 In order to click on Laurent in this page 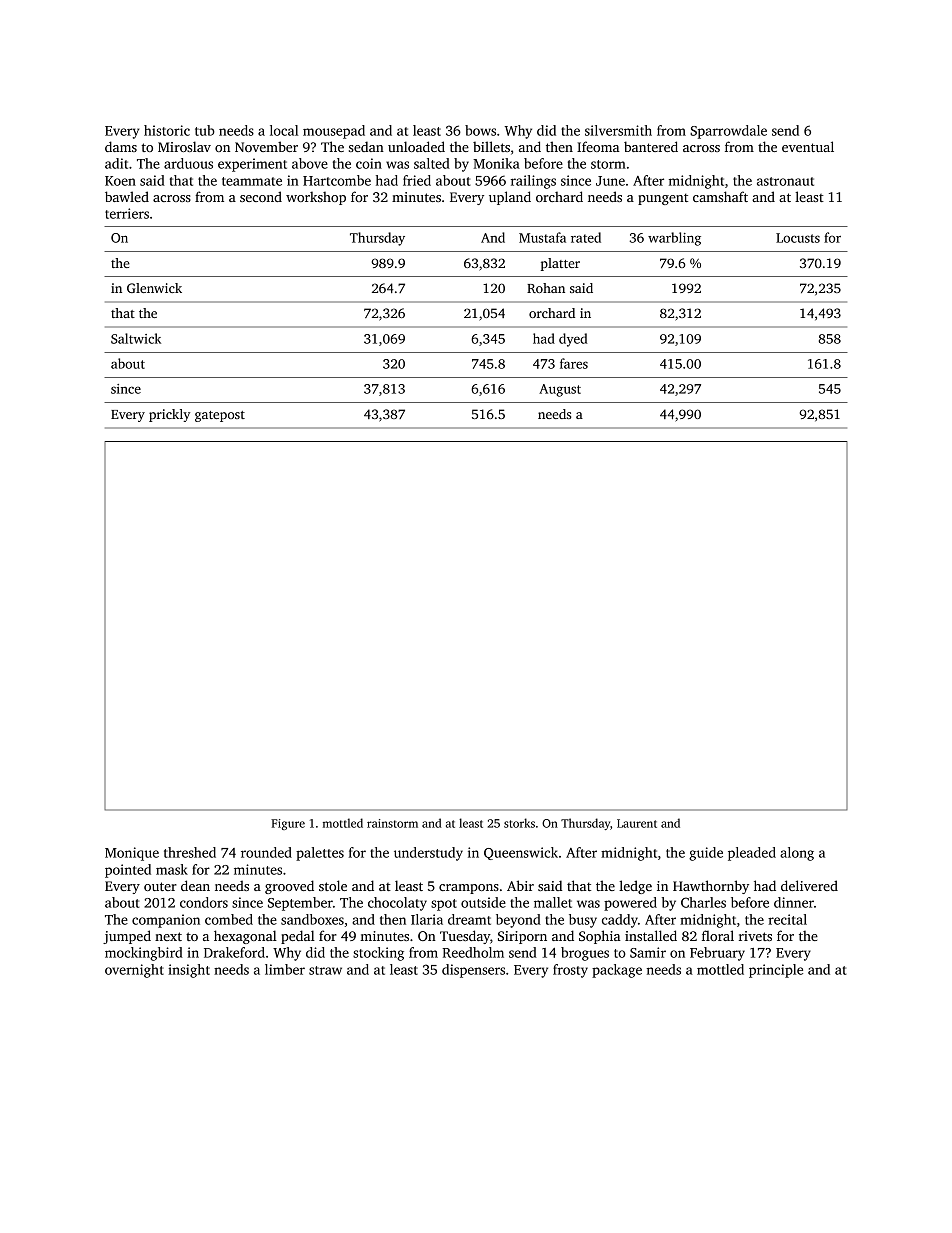, I will do `click(637, 823)`.
